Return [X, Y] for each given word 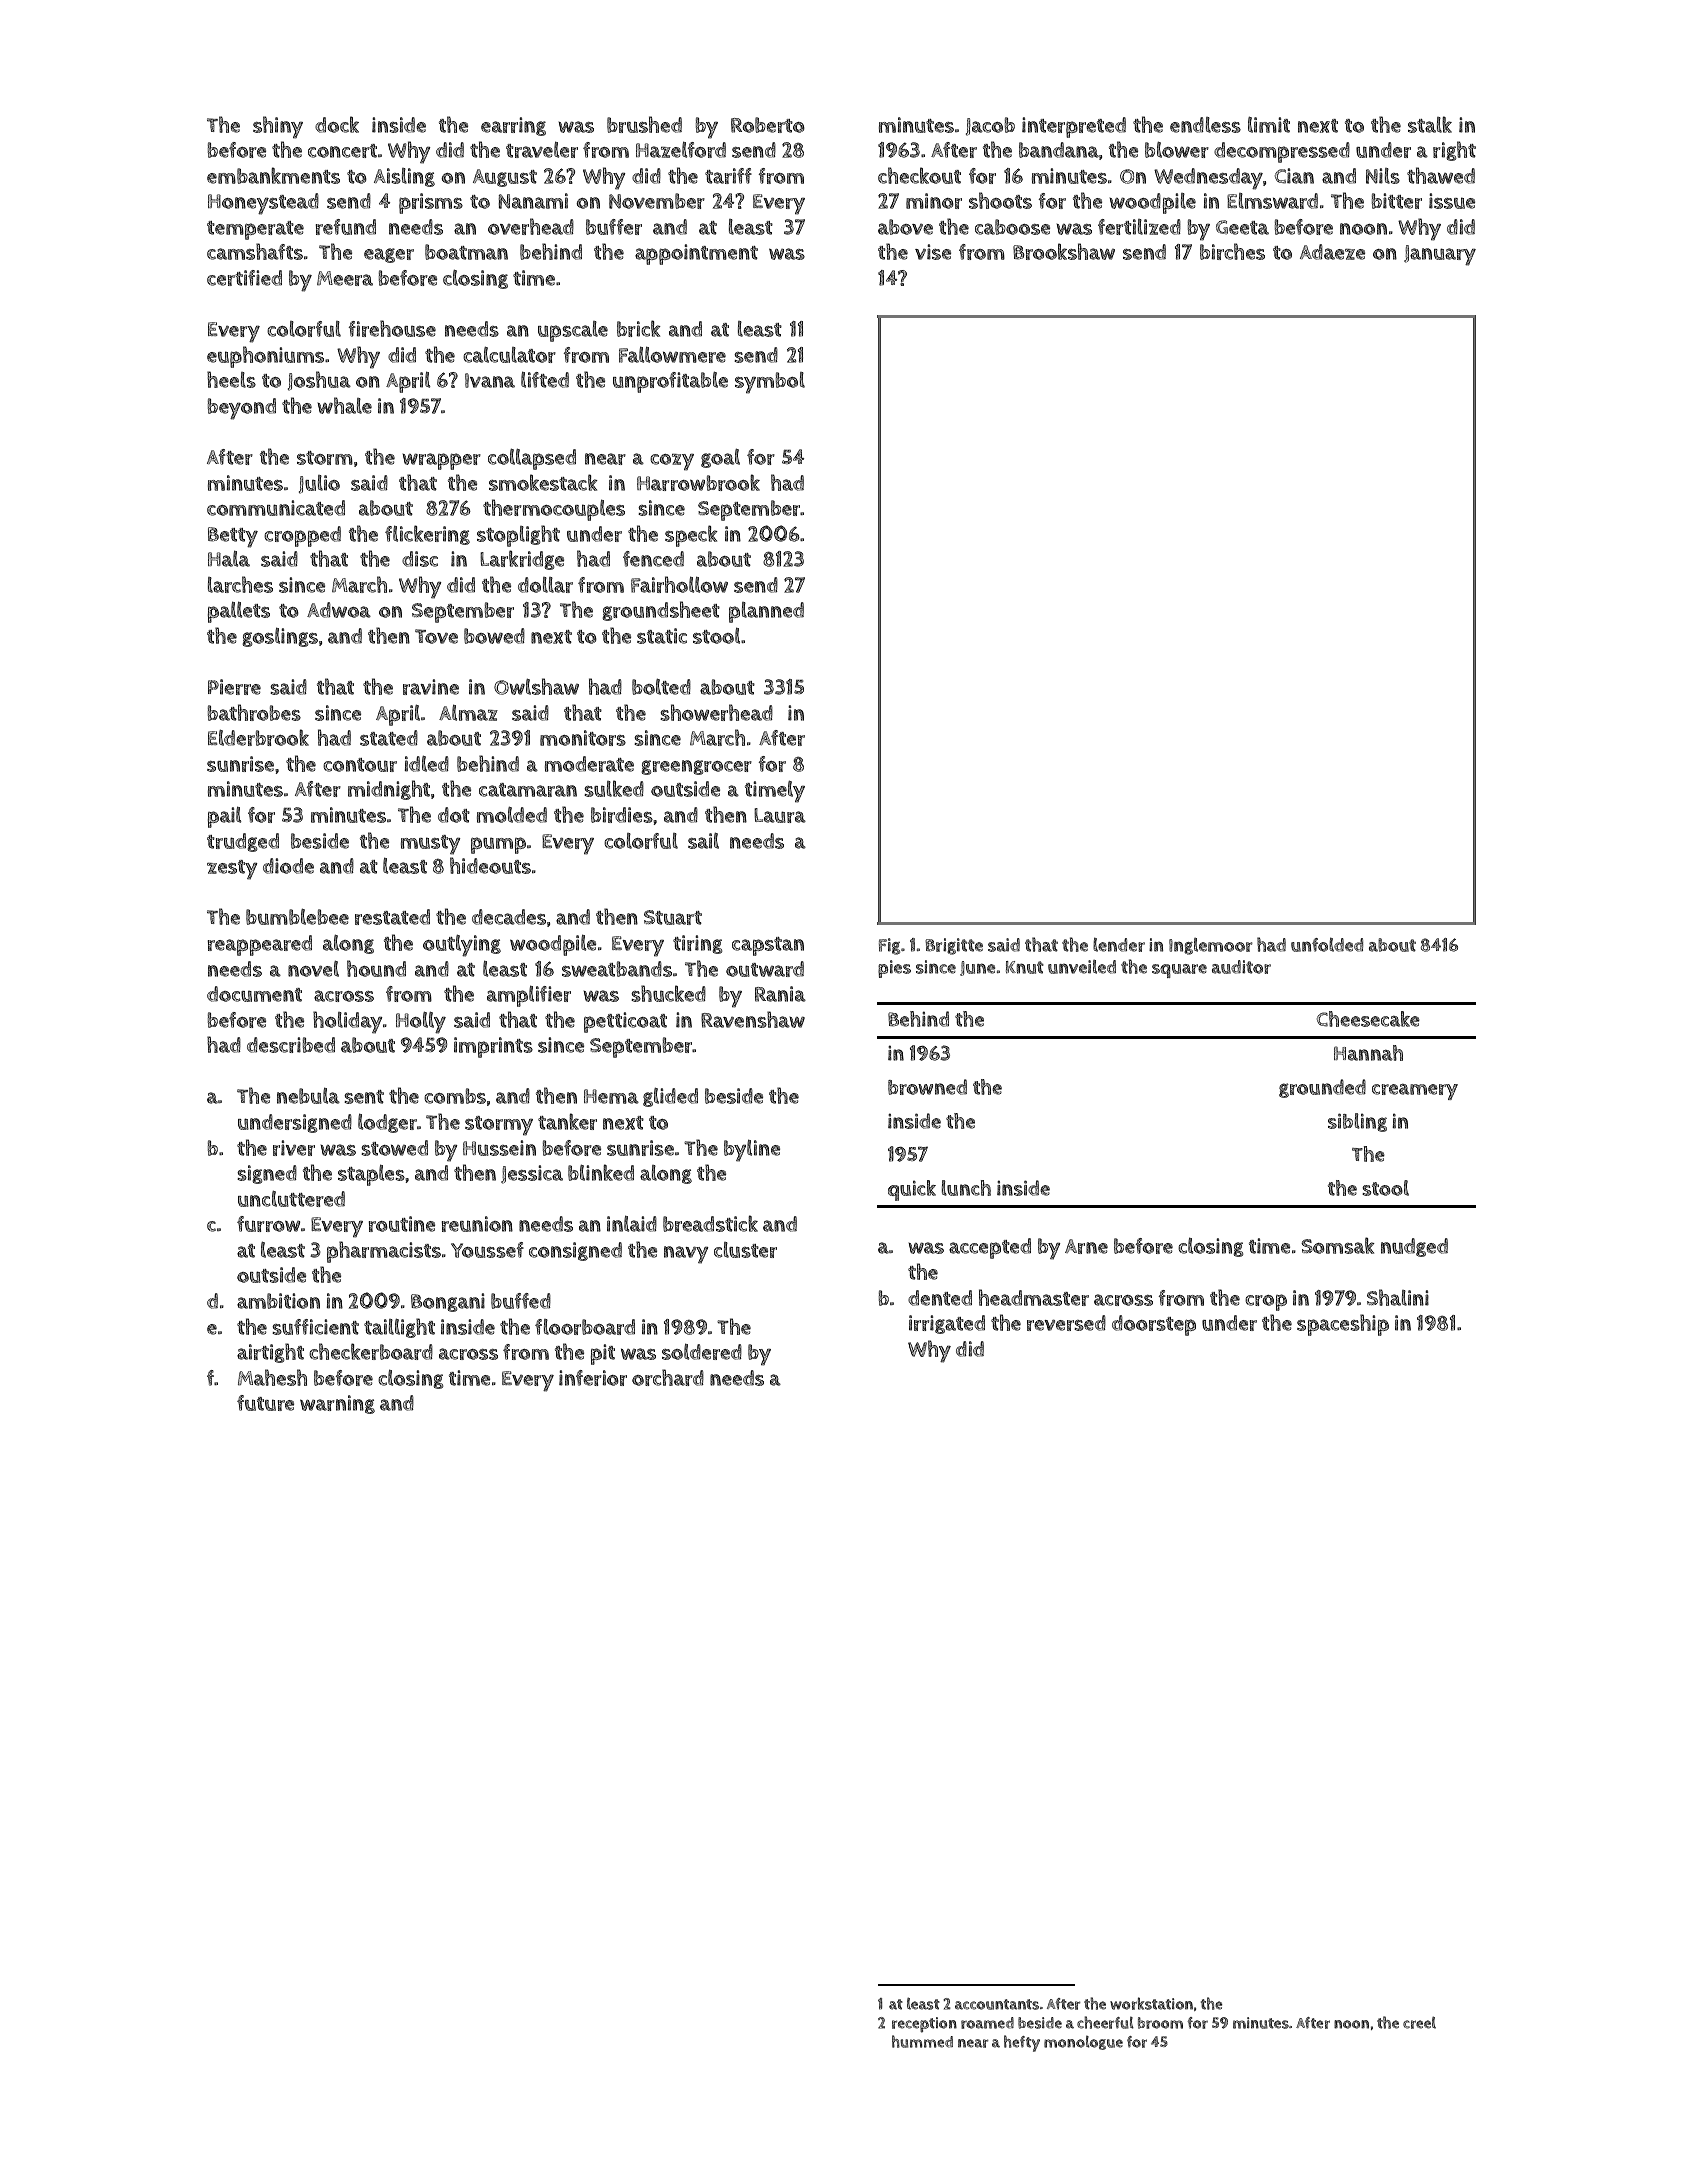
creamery [1415, 1092]
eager [389, 255]
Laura [780, 815]
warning [337, 1404]
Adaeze [1332, 252]
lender [1119, 945]
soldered [702, 1352]
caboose [1012, 227]
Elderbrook [258, 737]
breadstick [710, 1223]
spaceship [1343, 1325]
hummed [922, 2041]
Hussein [499, 1148]
